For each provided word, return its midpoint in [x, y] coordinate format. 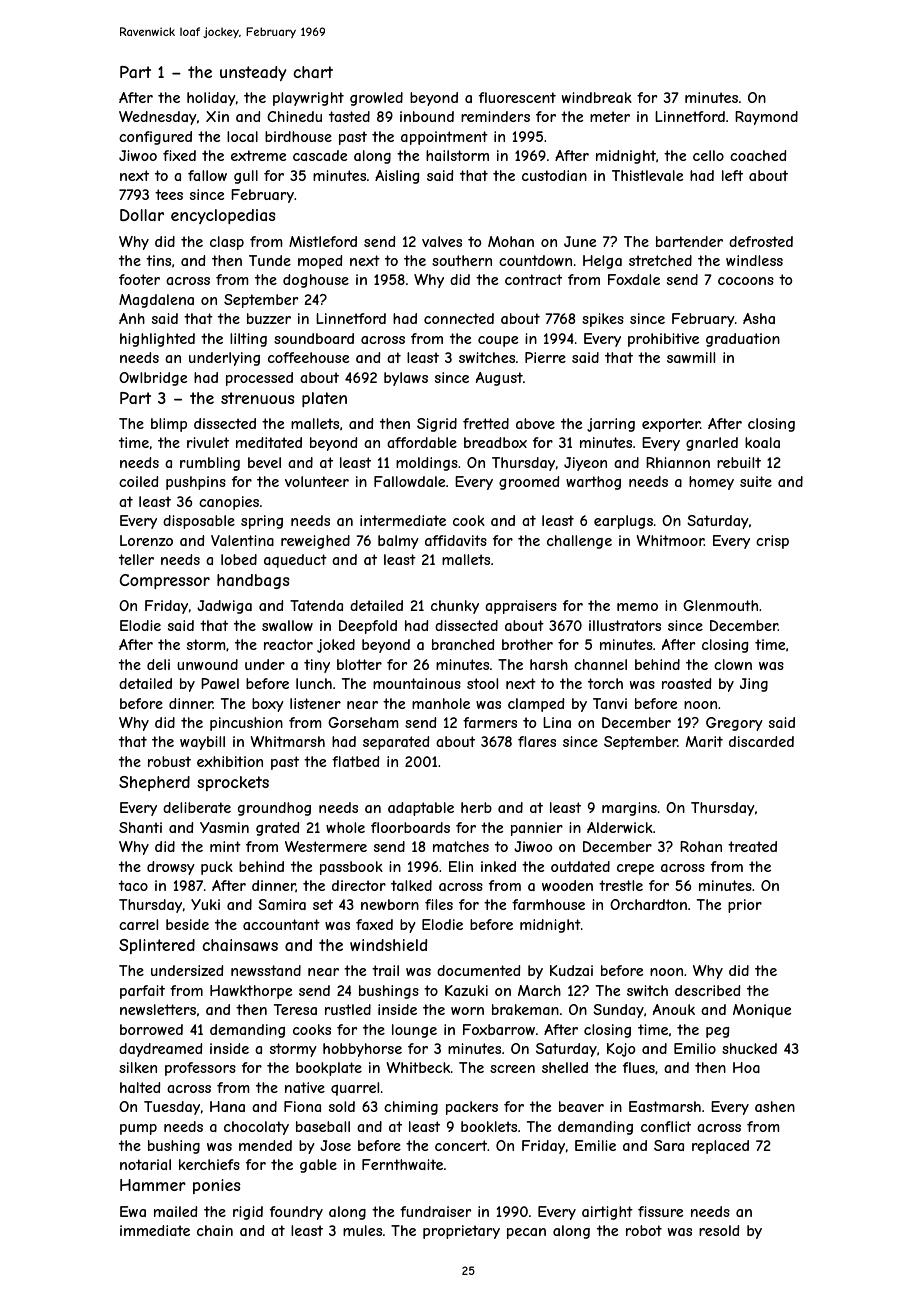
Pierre [545, 357]
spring [262, 522]
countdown [535, 260]
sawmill [691, 357]
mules [362, 1230]
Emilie [595, 1145]
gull [246, 177]
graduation [743, 340]
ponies [217, 1186]
